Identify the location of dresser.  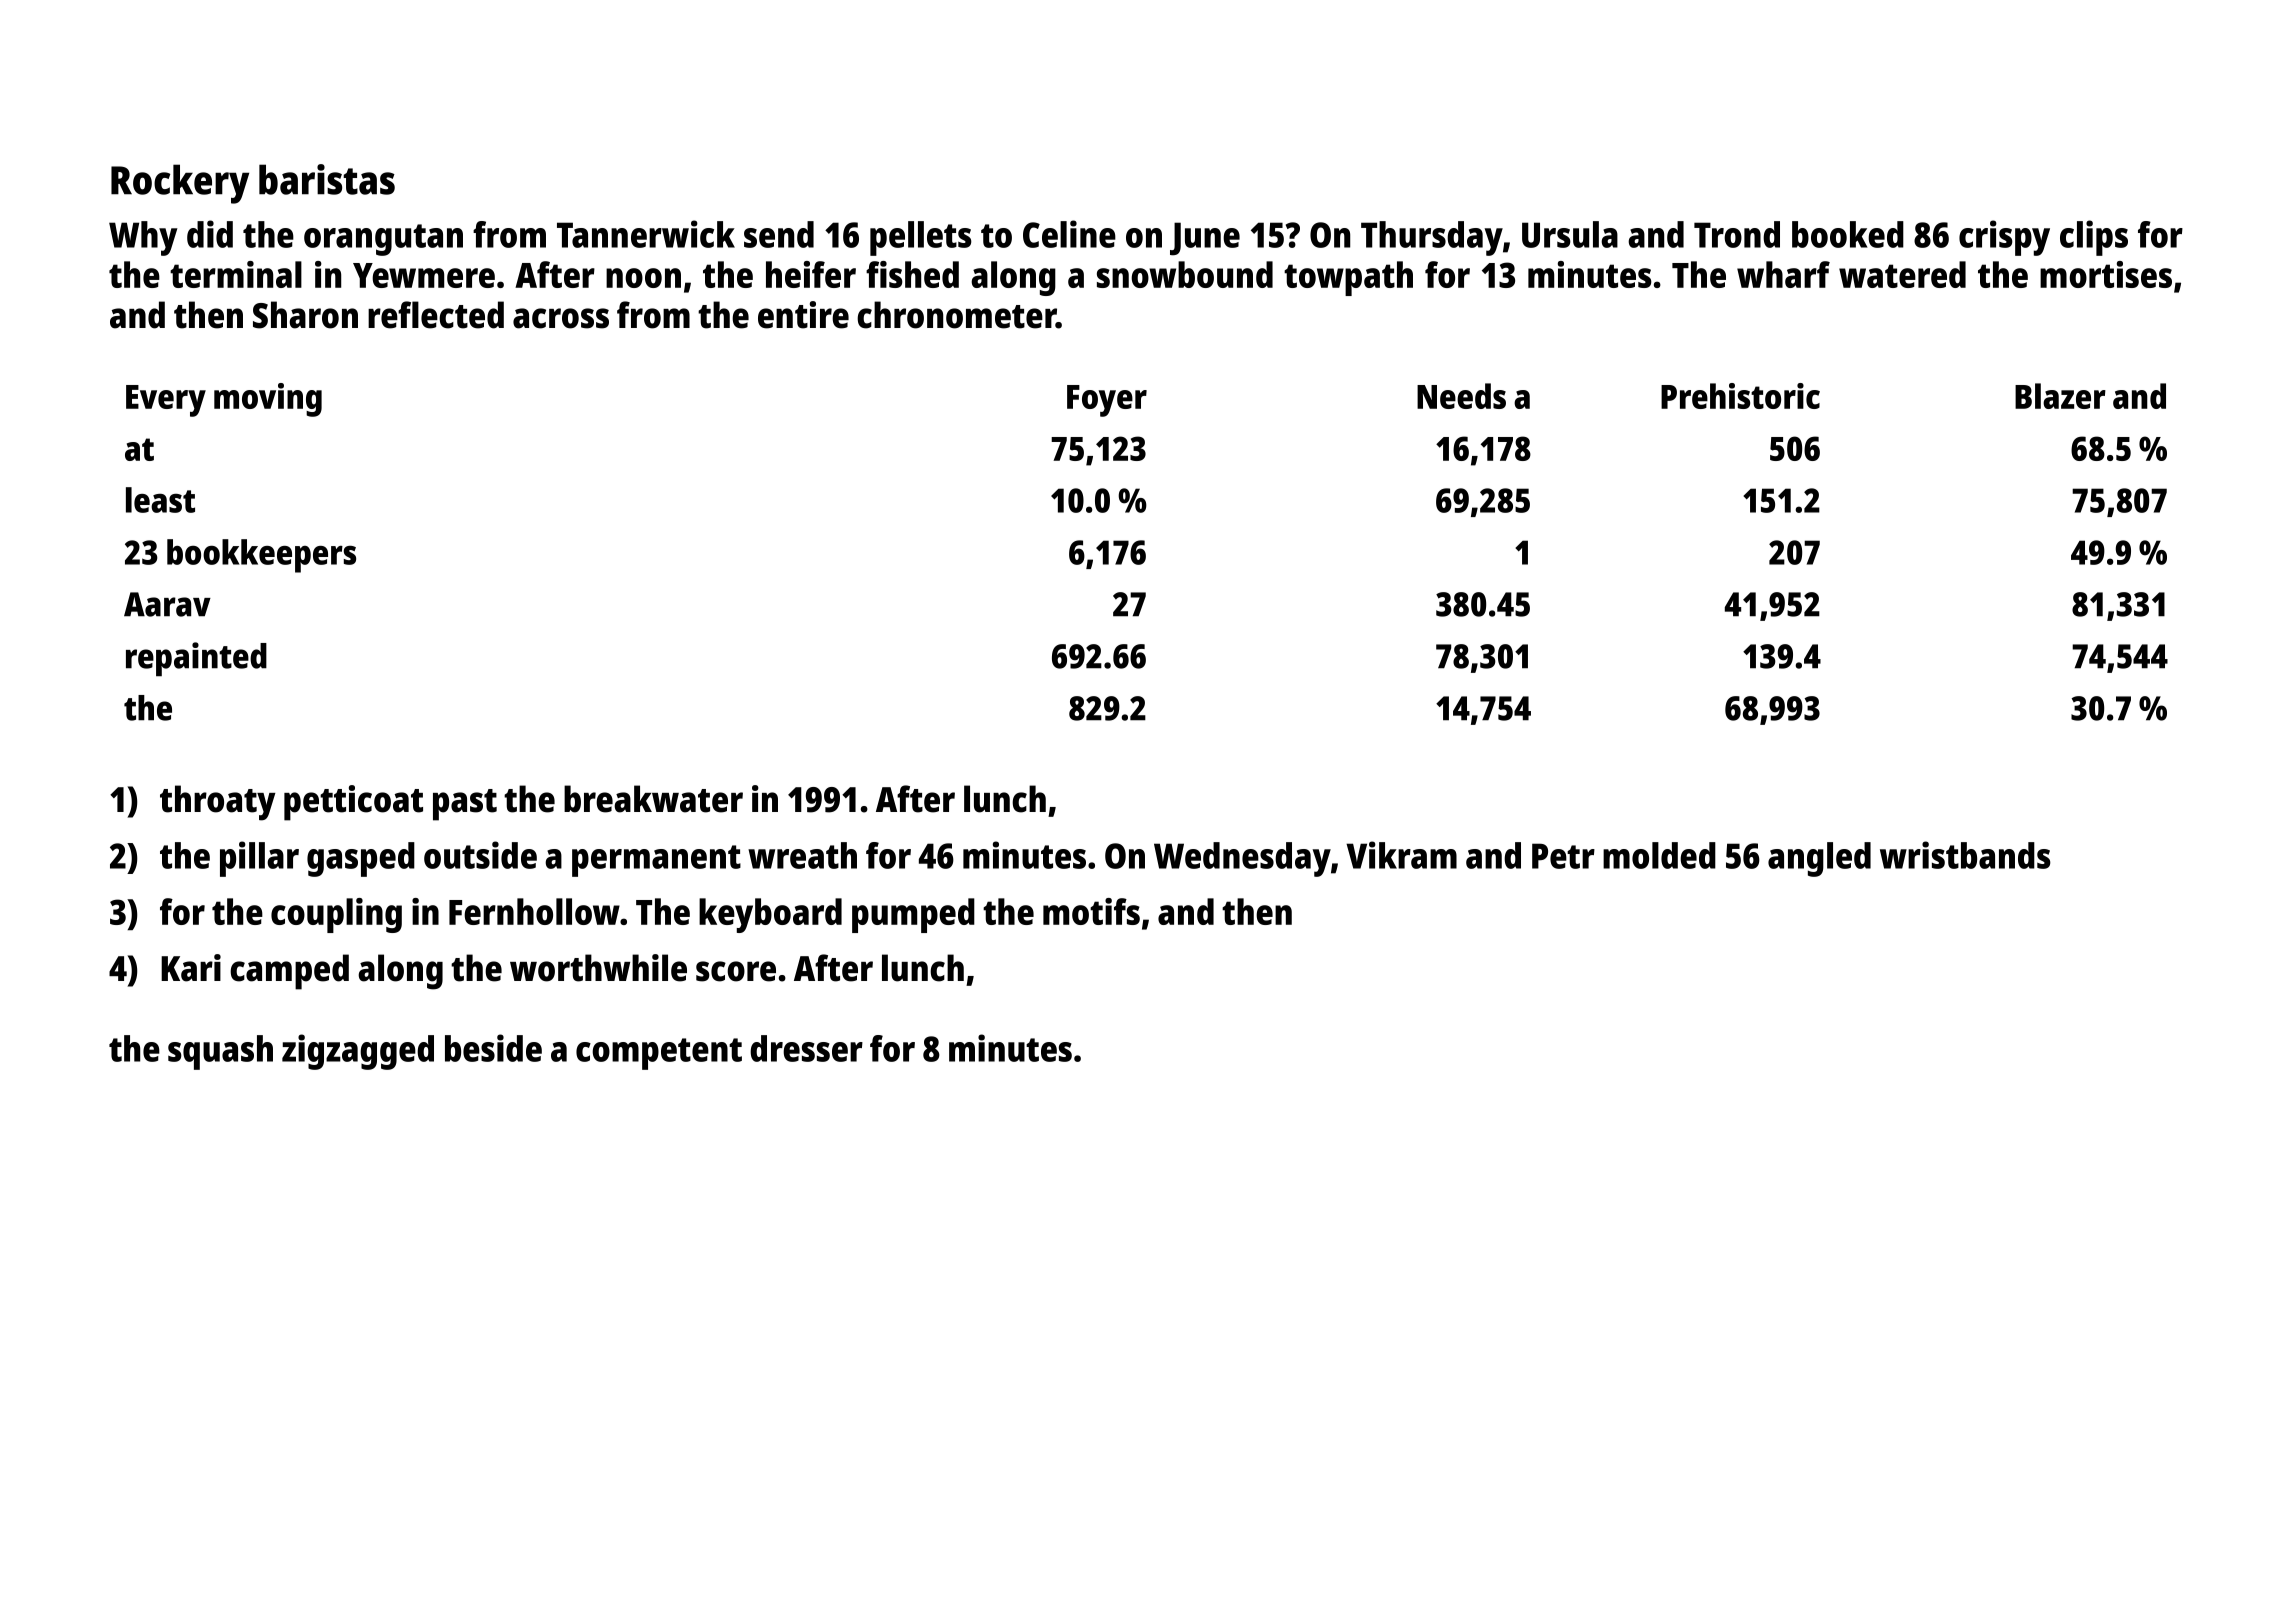
(806, 1048).
